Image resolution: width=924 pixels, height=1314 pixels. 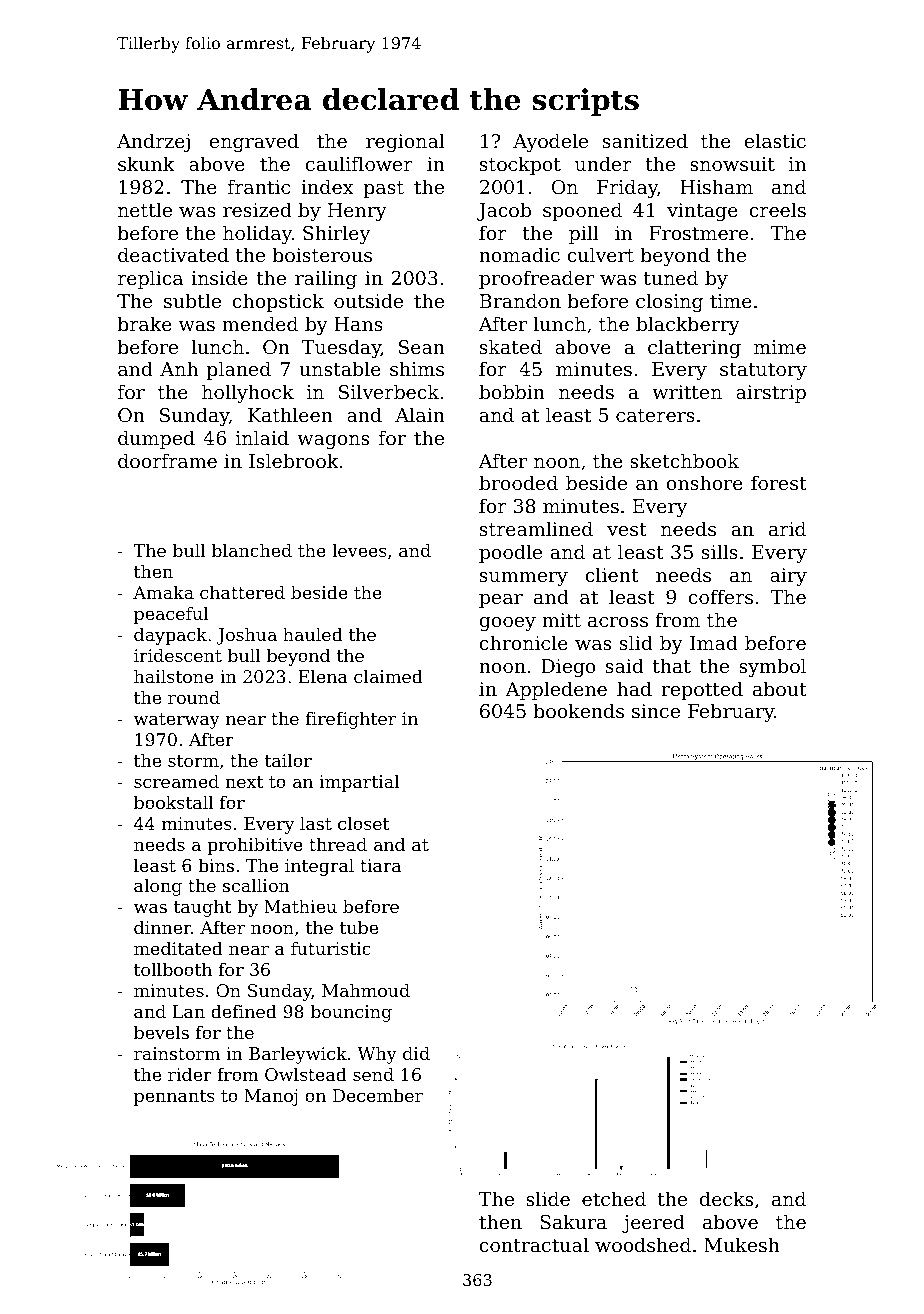 I want to click on written, so click(x=687, y=392).
